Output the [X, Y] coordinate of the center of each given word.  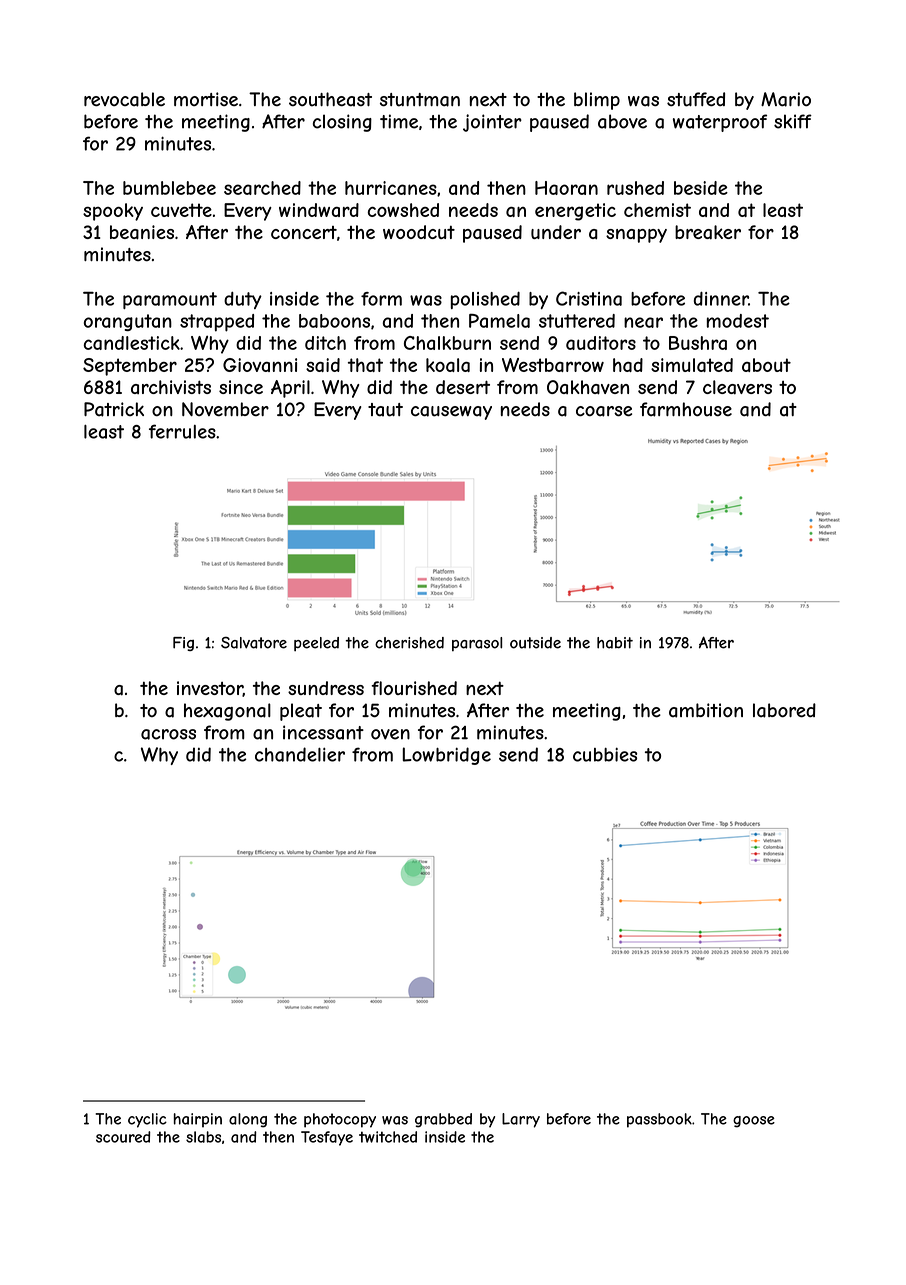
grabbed [443, 1120]
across [168, 734]
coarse [604, 411]
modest [738, 321]
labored [784, 710]
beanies [142, 232]
